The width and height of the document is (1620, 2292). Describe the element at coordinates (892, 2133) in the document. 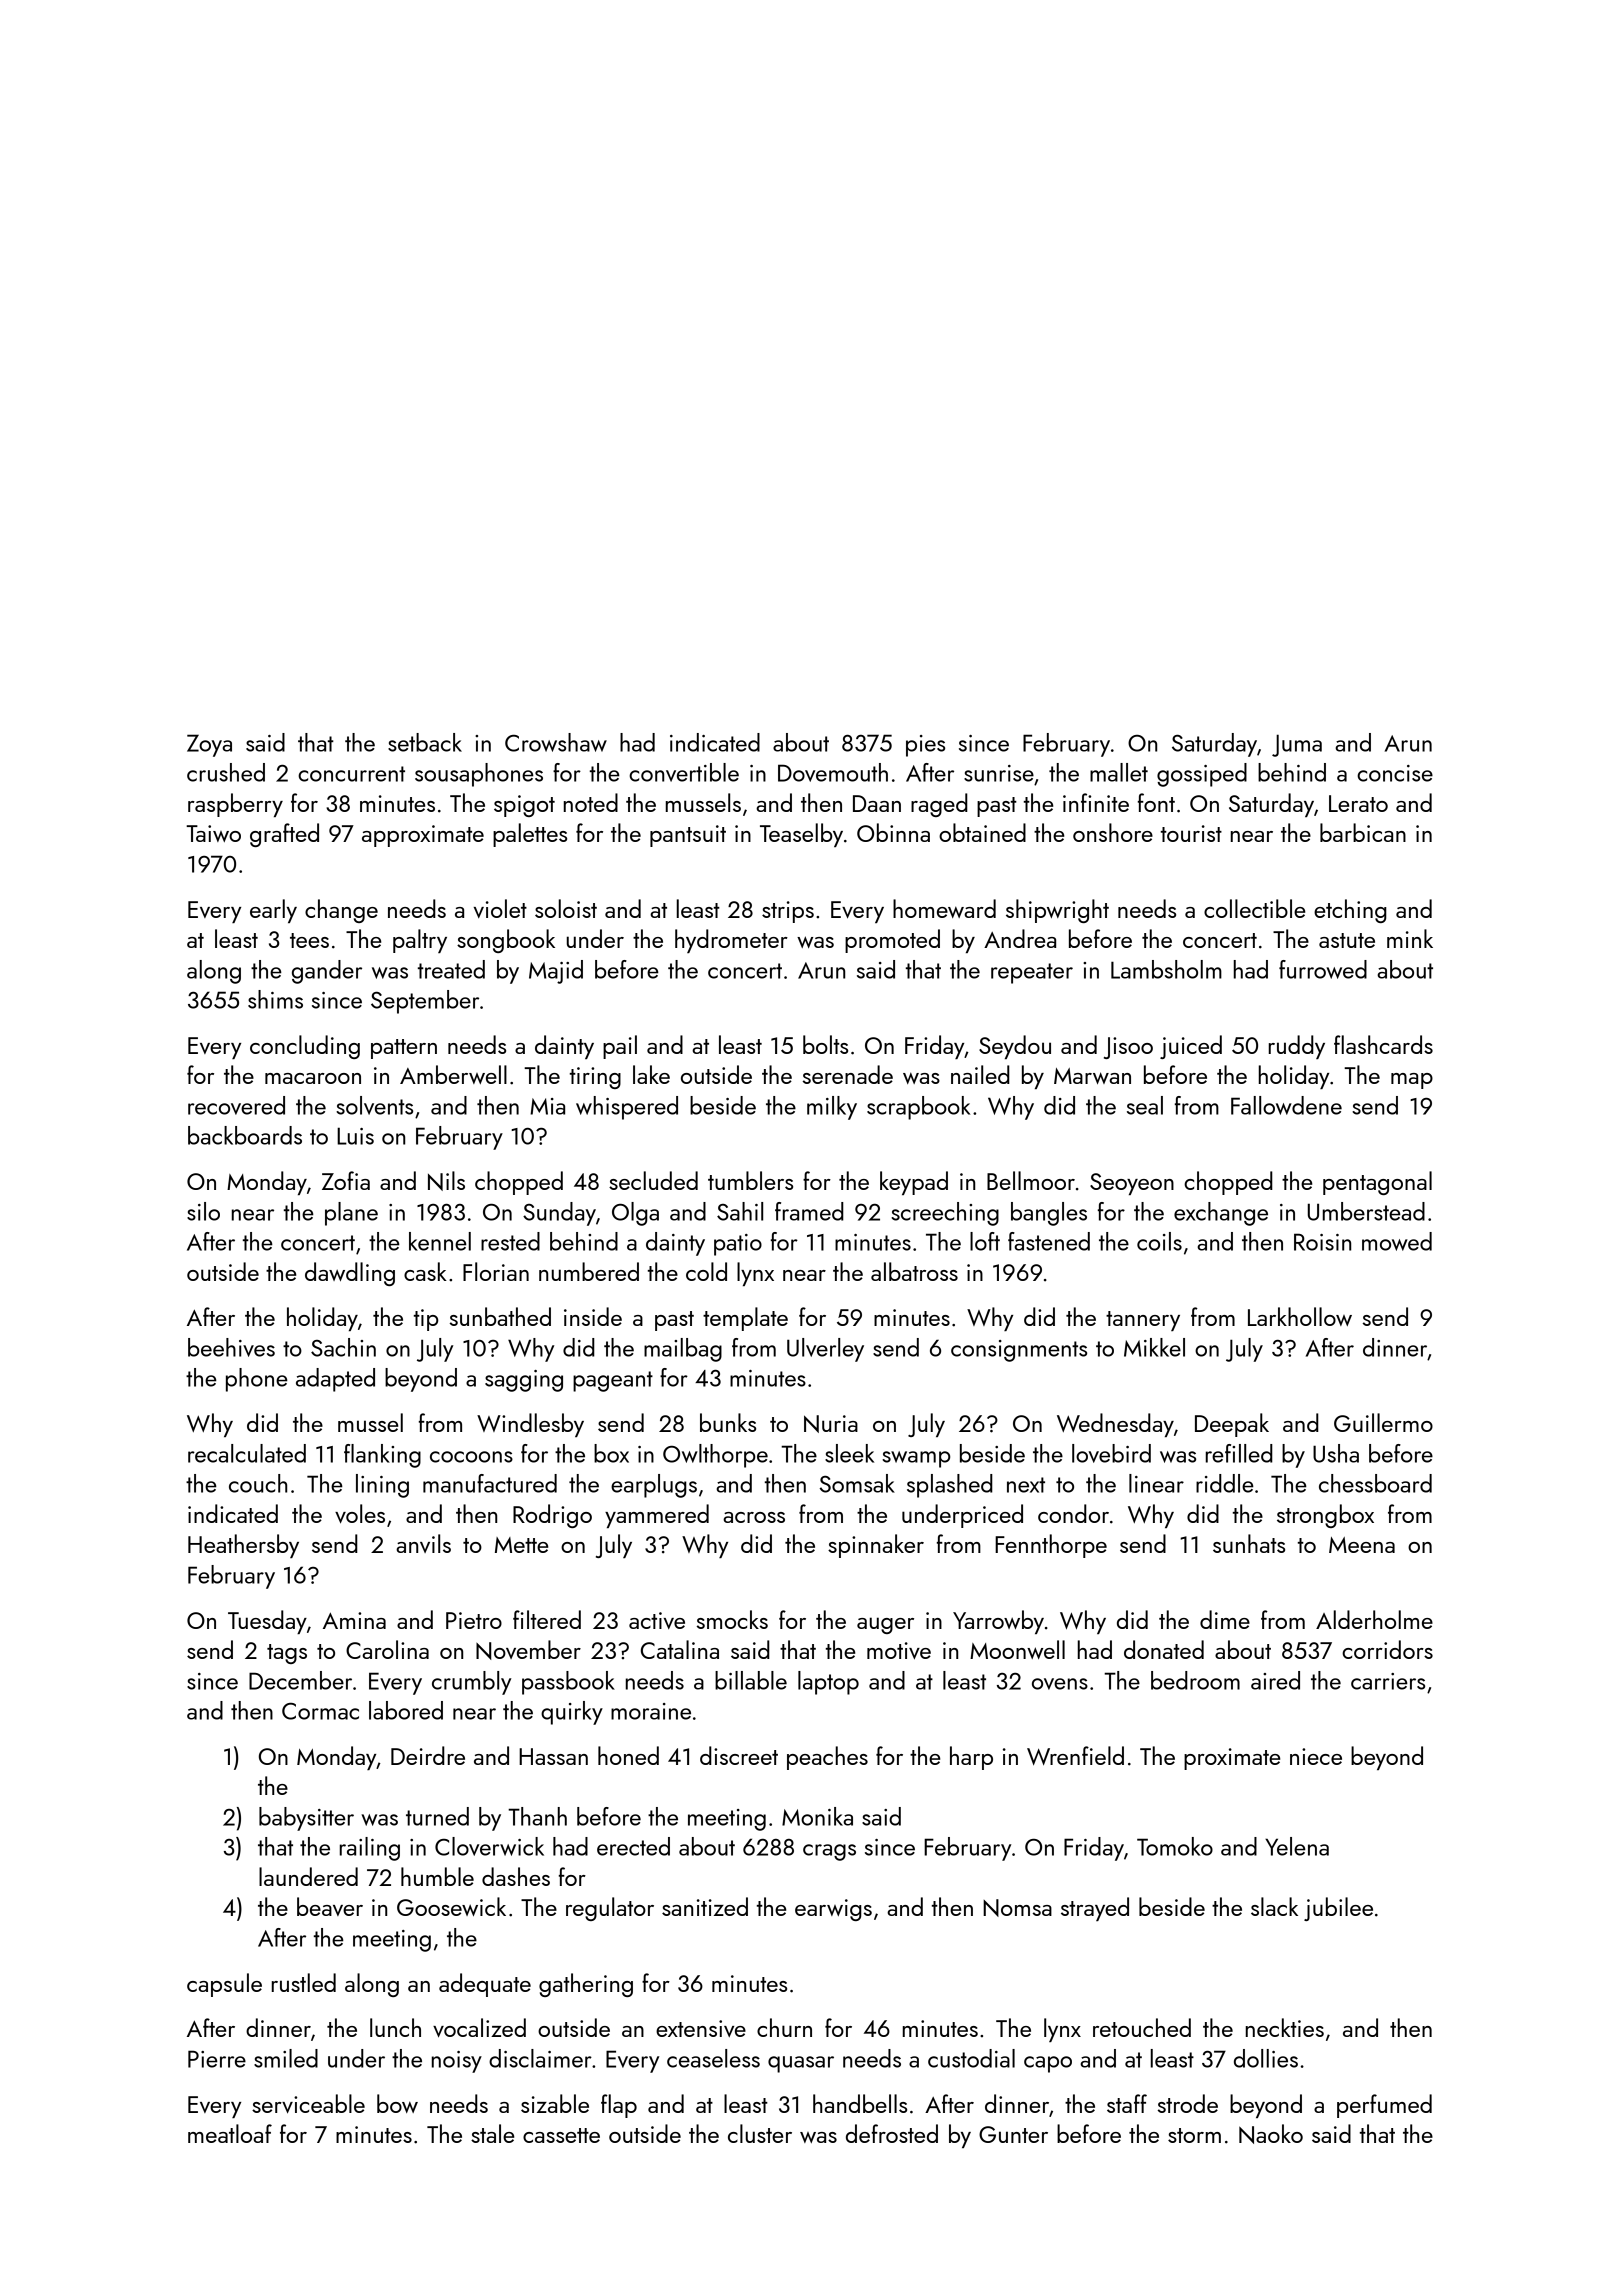

I see `defrosted` at that location.
